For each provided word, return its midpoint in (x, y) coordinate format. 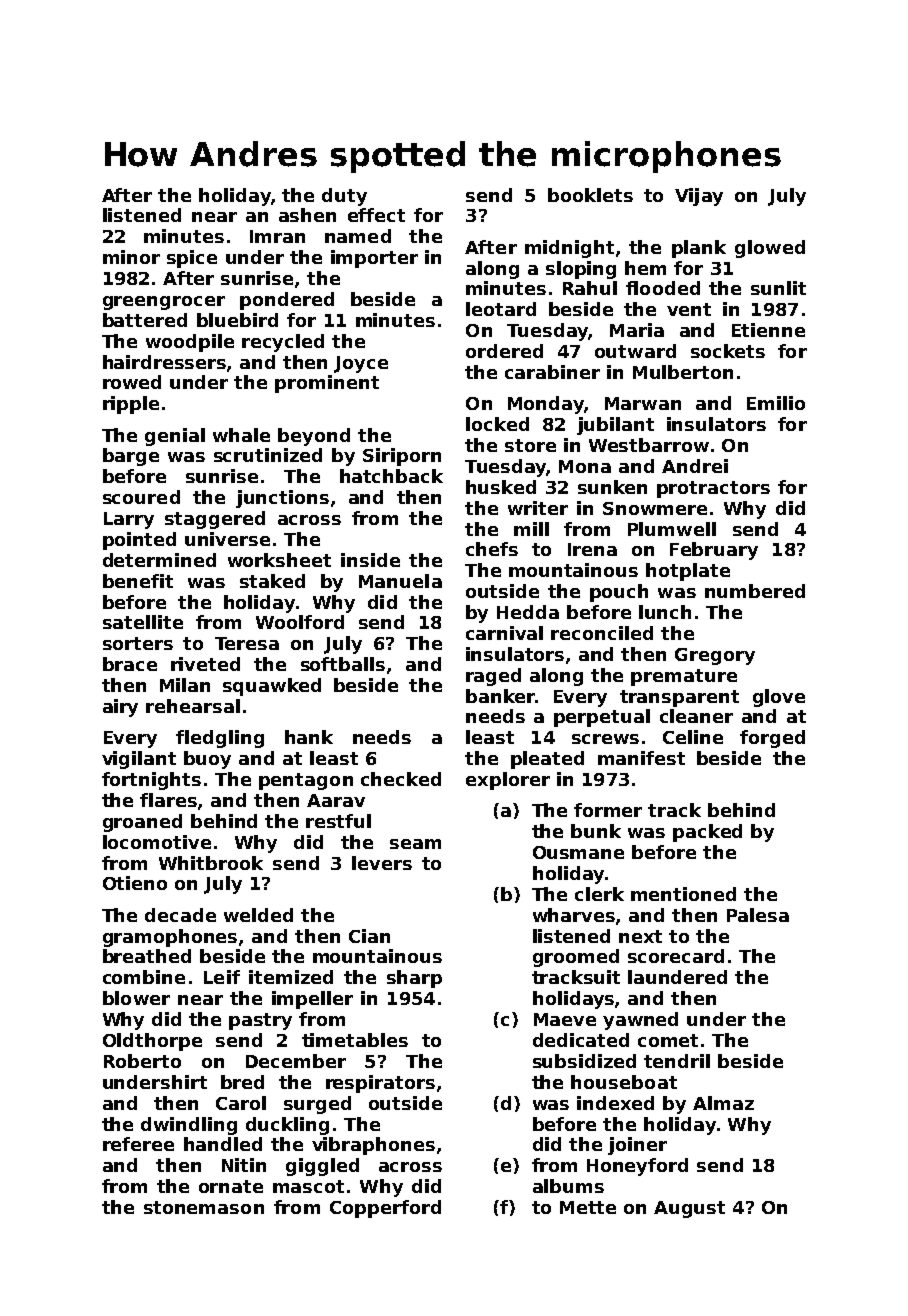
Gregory (715, 656)
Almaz (723, 1103)
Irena (592, 549)
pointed (139, 541)
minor (131, 257)
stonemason (204, 1207)
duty (344, 197)
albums (568, 1186)
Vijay (699, 197)
